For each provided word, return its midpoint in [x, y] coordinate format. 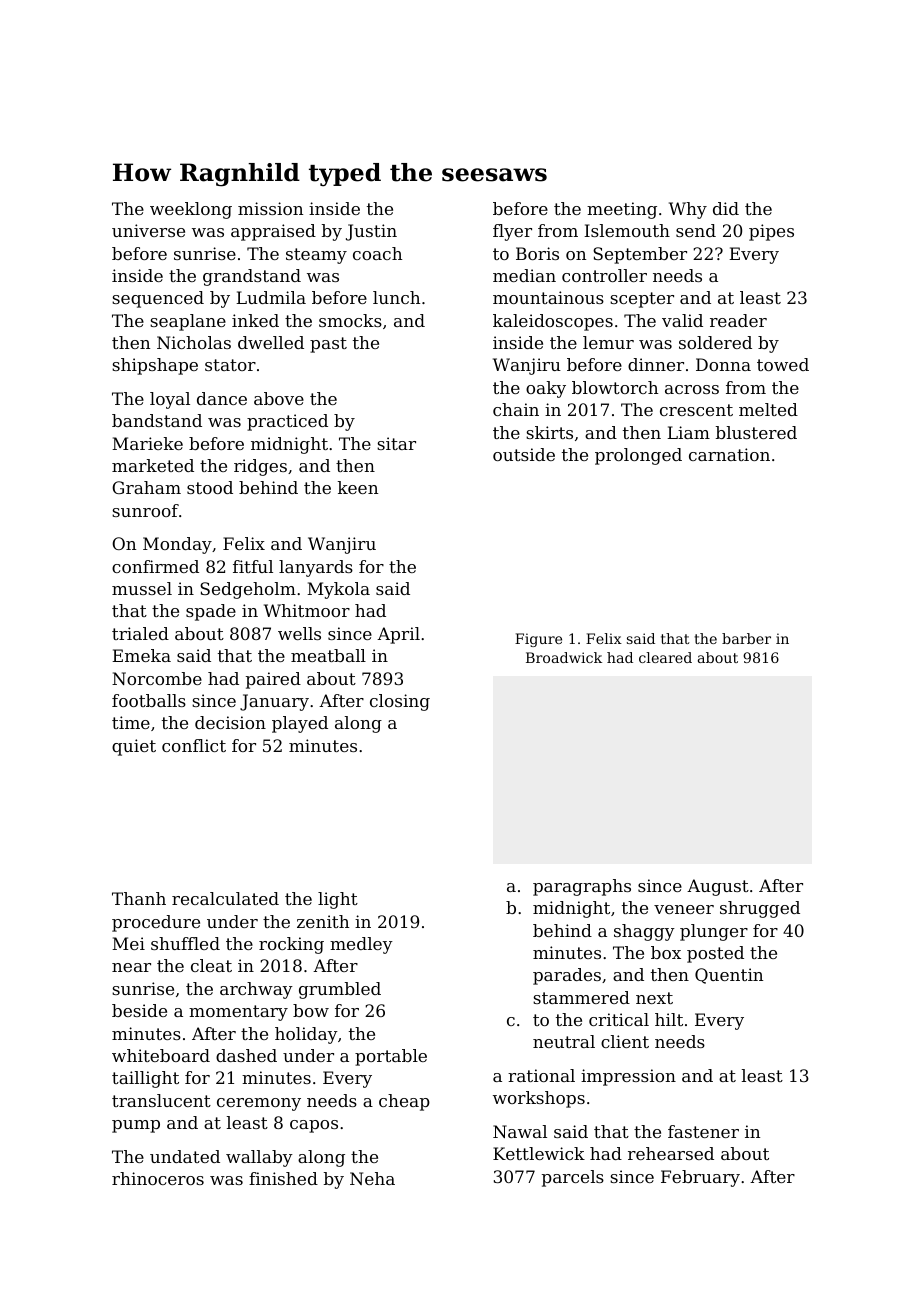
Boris [537, 253]
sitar [396, 443]
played [300, 724]
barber [746, 638]
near [131, 967]
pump [136, 1126]
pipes [771, 232]
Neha [372, 1178]
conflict [194, 745]
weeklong [191, 210]
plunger [714, 932]
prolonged [638, 456]
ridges [260, 467]
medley [361, 945]
